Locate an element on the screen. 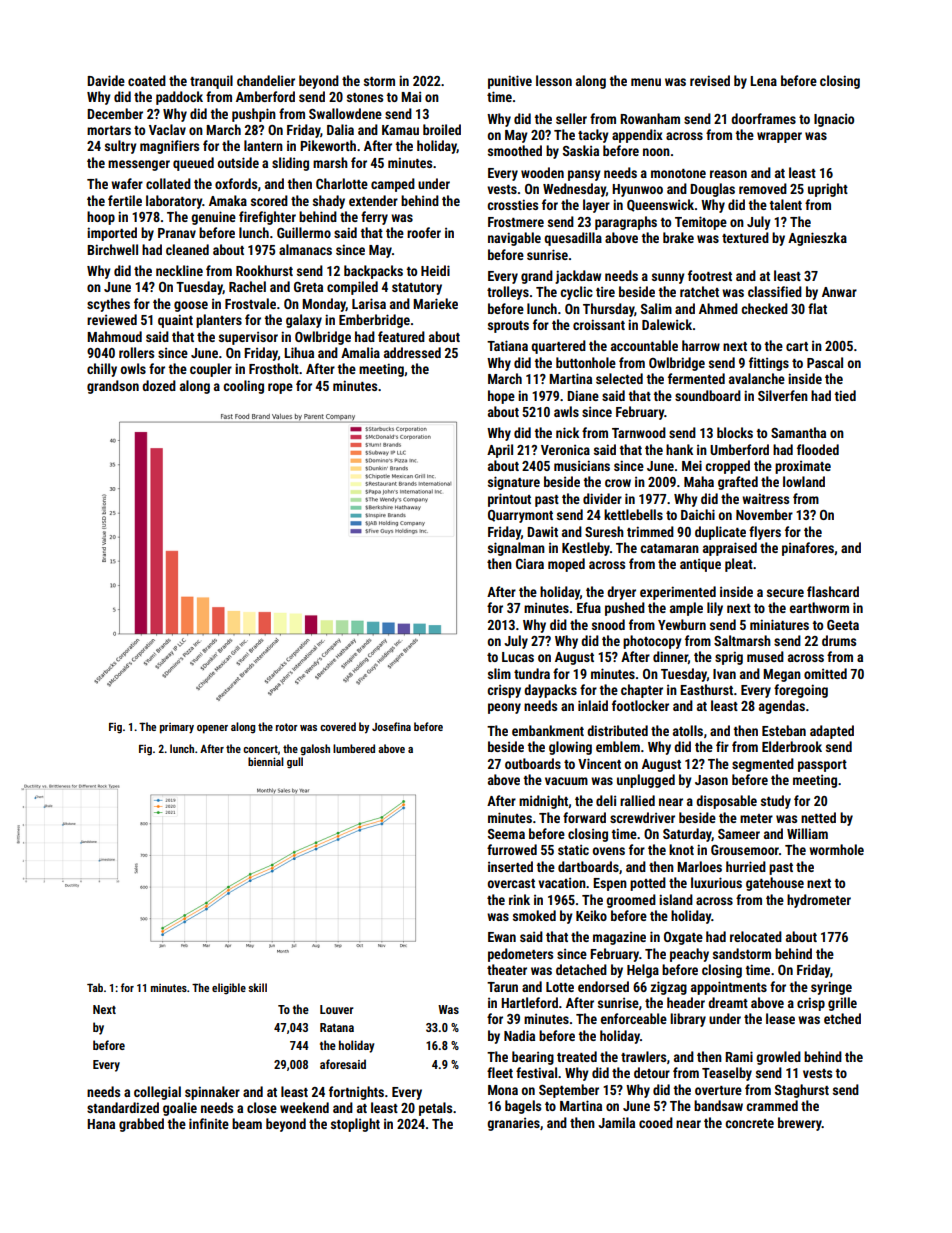 The image size is (952, 1233). standardized is located at coordinates (123, 1107).
